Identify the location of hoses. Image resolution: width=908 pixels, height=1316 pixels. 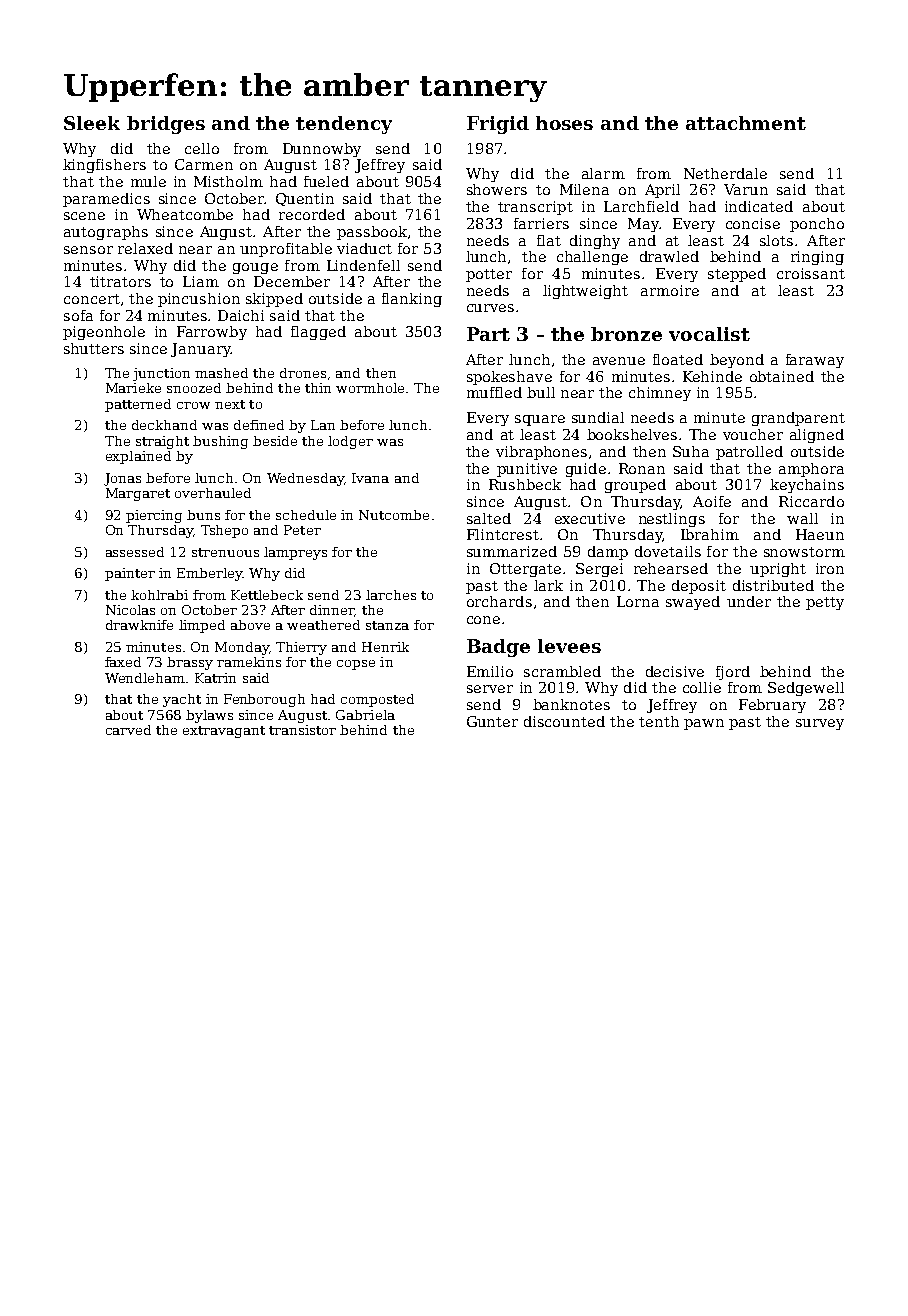
(564, 123).
